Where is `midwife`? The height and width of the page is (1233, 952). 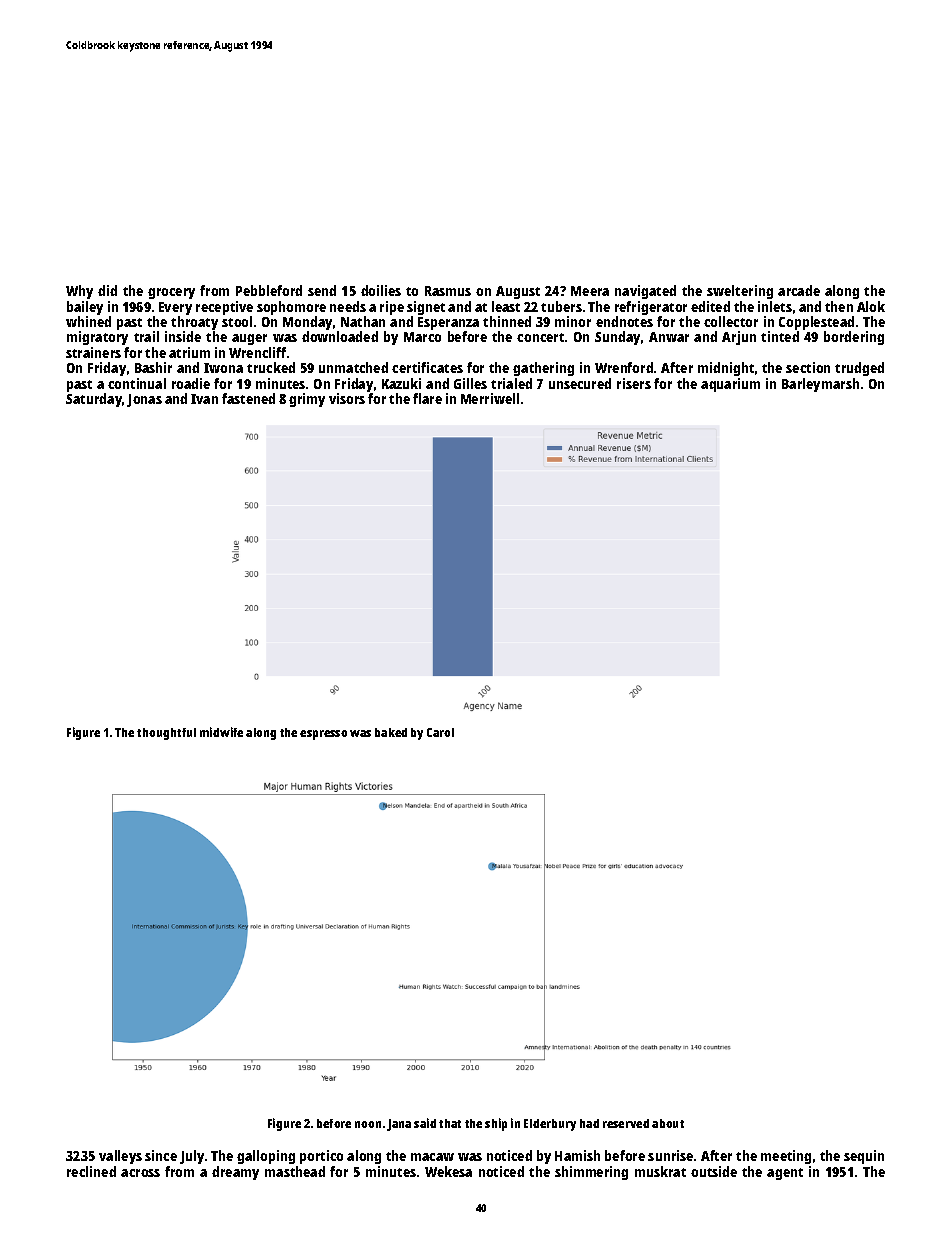
midwife is located at coordinates (221, 732).
